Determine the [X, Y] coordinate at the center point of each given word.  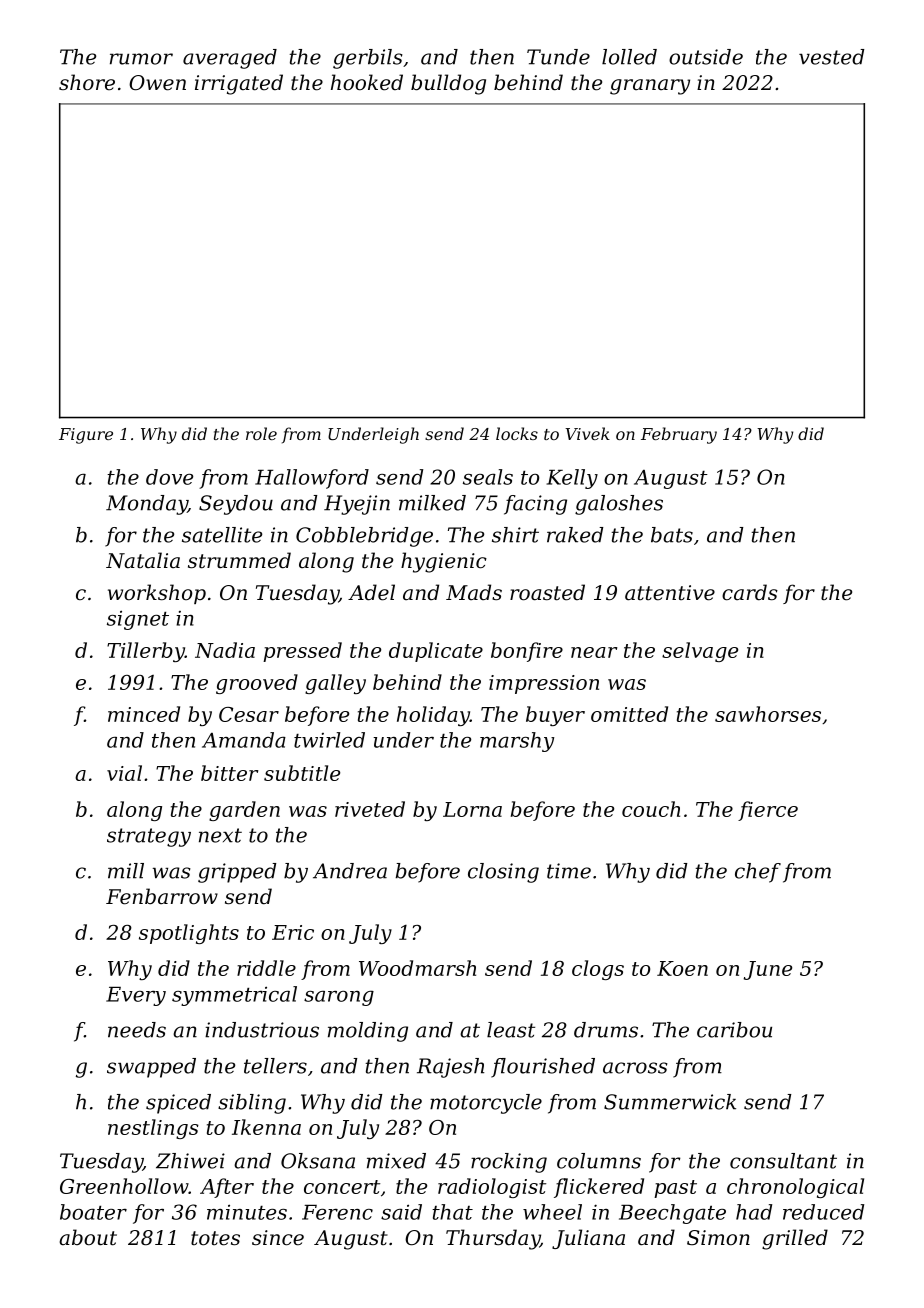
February [679, 435]
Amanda [244, 740]
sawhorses [768, 714]
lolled [629, 57]
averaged [230, 59]
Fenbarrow [162, 896]
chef [758, 873]
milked [432, 503]
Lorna [472, 809]
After [227, 1188]
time [569, 871]
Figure [86, 436]
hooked [367, 82]
